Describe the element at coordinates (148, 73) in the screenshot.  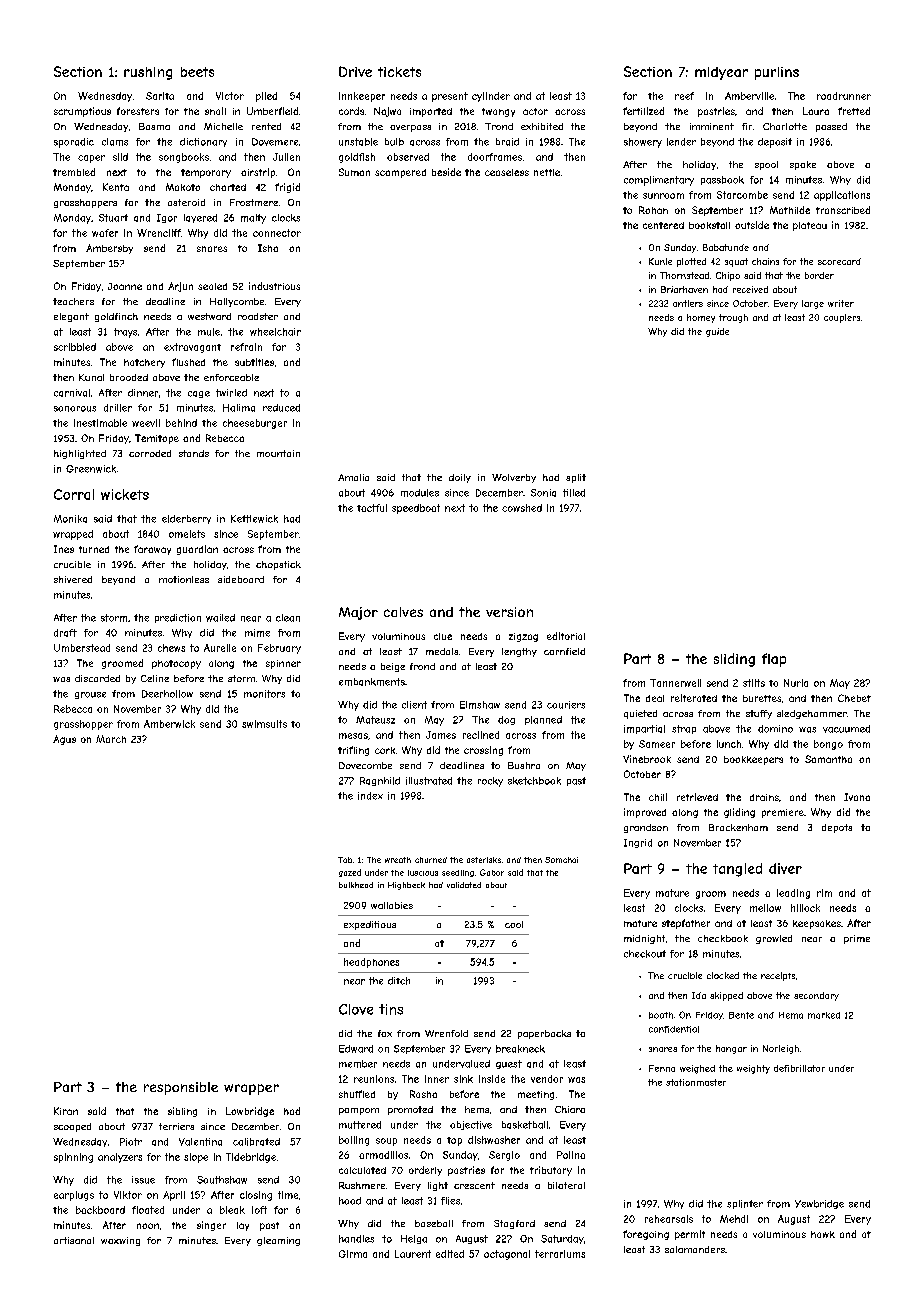
I see `rushing` at that location.
